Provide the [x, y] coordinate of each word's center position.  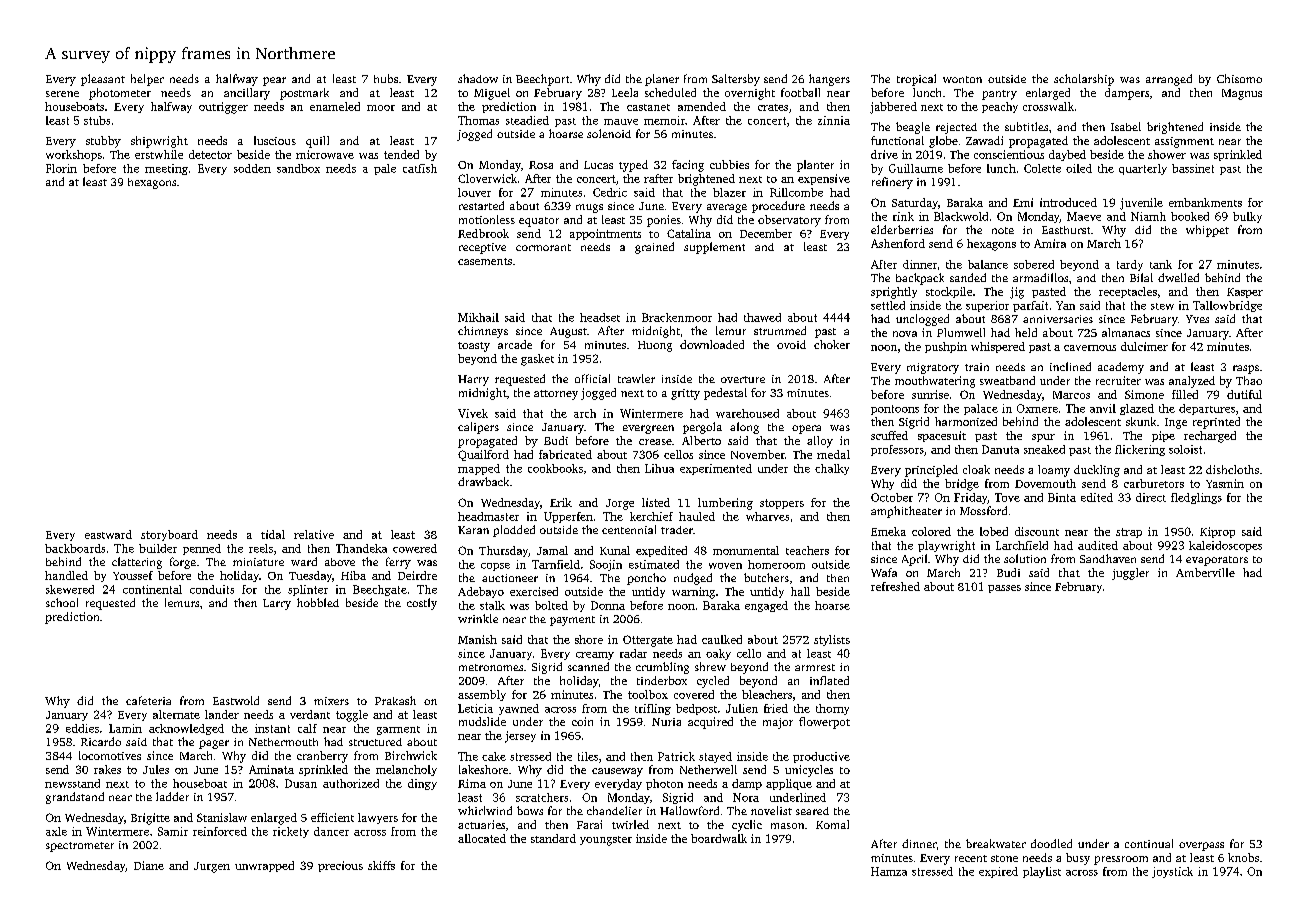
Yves [1197, 319]
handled [66, 575]
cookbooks [555, 468]
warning [693, 593]
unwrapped [264, 866]
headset [600, 317]
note [1003, 230]
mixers [331, 701]
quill [317, 142]
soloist [1185, 449]
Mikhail [478, 317]
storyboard [169, 535]
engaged [766, 606]
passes [1004, 589]
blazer [729, 192]
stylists [832, 640]
